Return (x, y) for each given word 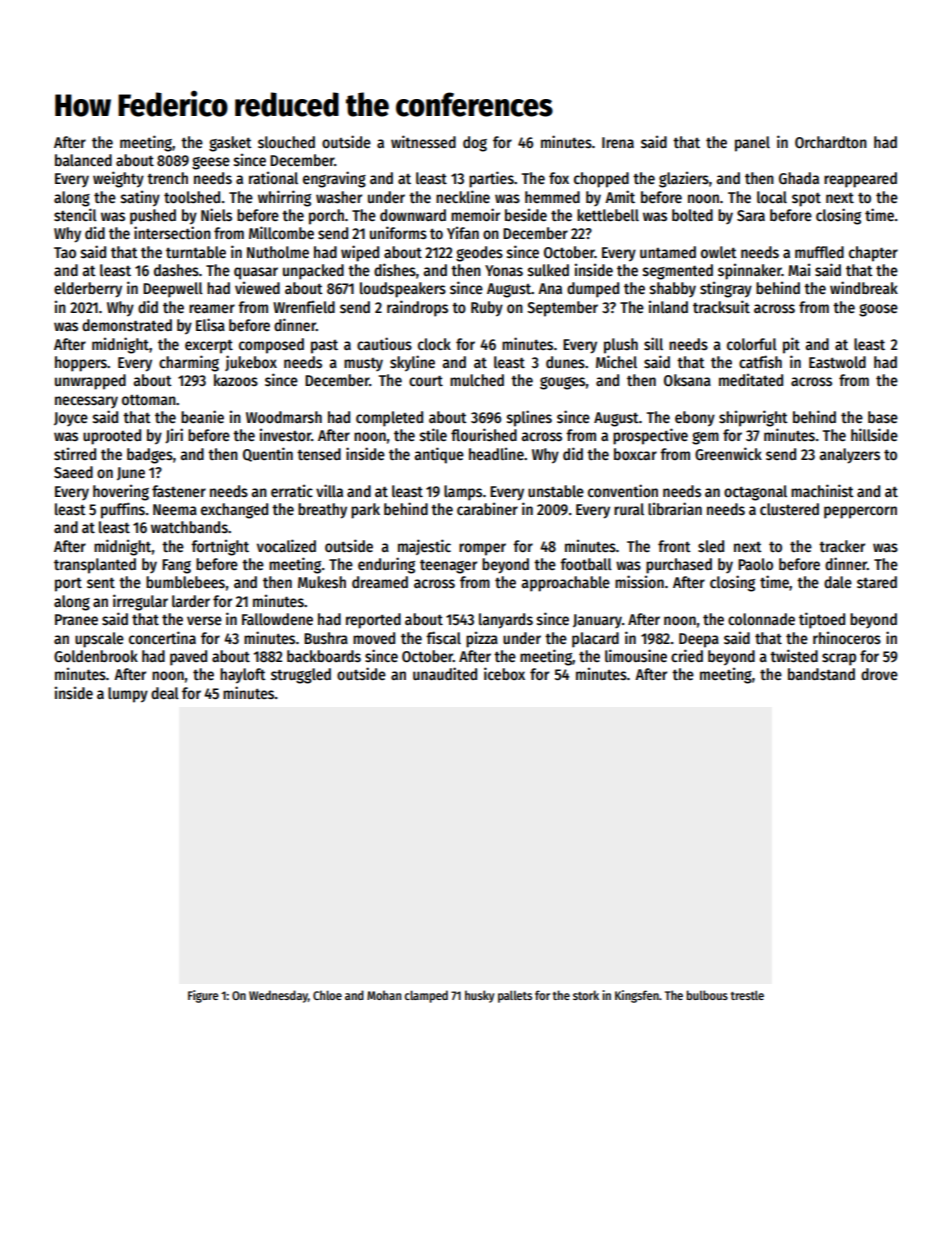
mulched (477, 380)
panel (752, 144)
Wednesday (278, 996)
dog (475, 144)
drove (879, 674)
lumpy (128, 695)
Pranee (76, 619)
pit (791, 345)
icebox (504, 673)
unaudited (445, 673)
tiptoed (822, 620)
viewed (257, 287)
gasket (230, 144)
